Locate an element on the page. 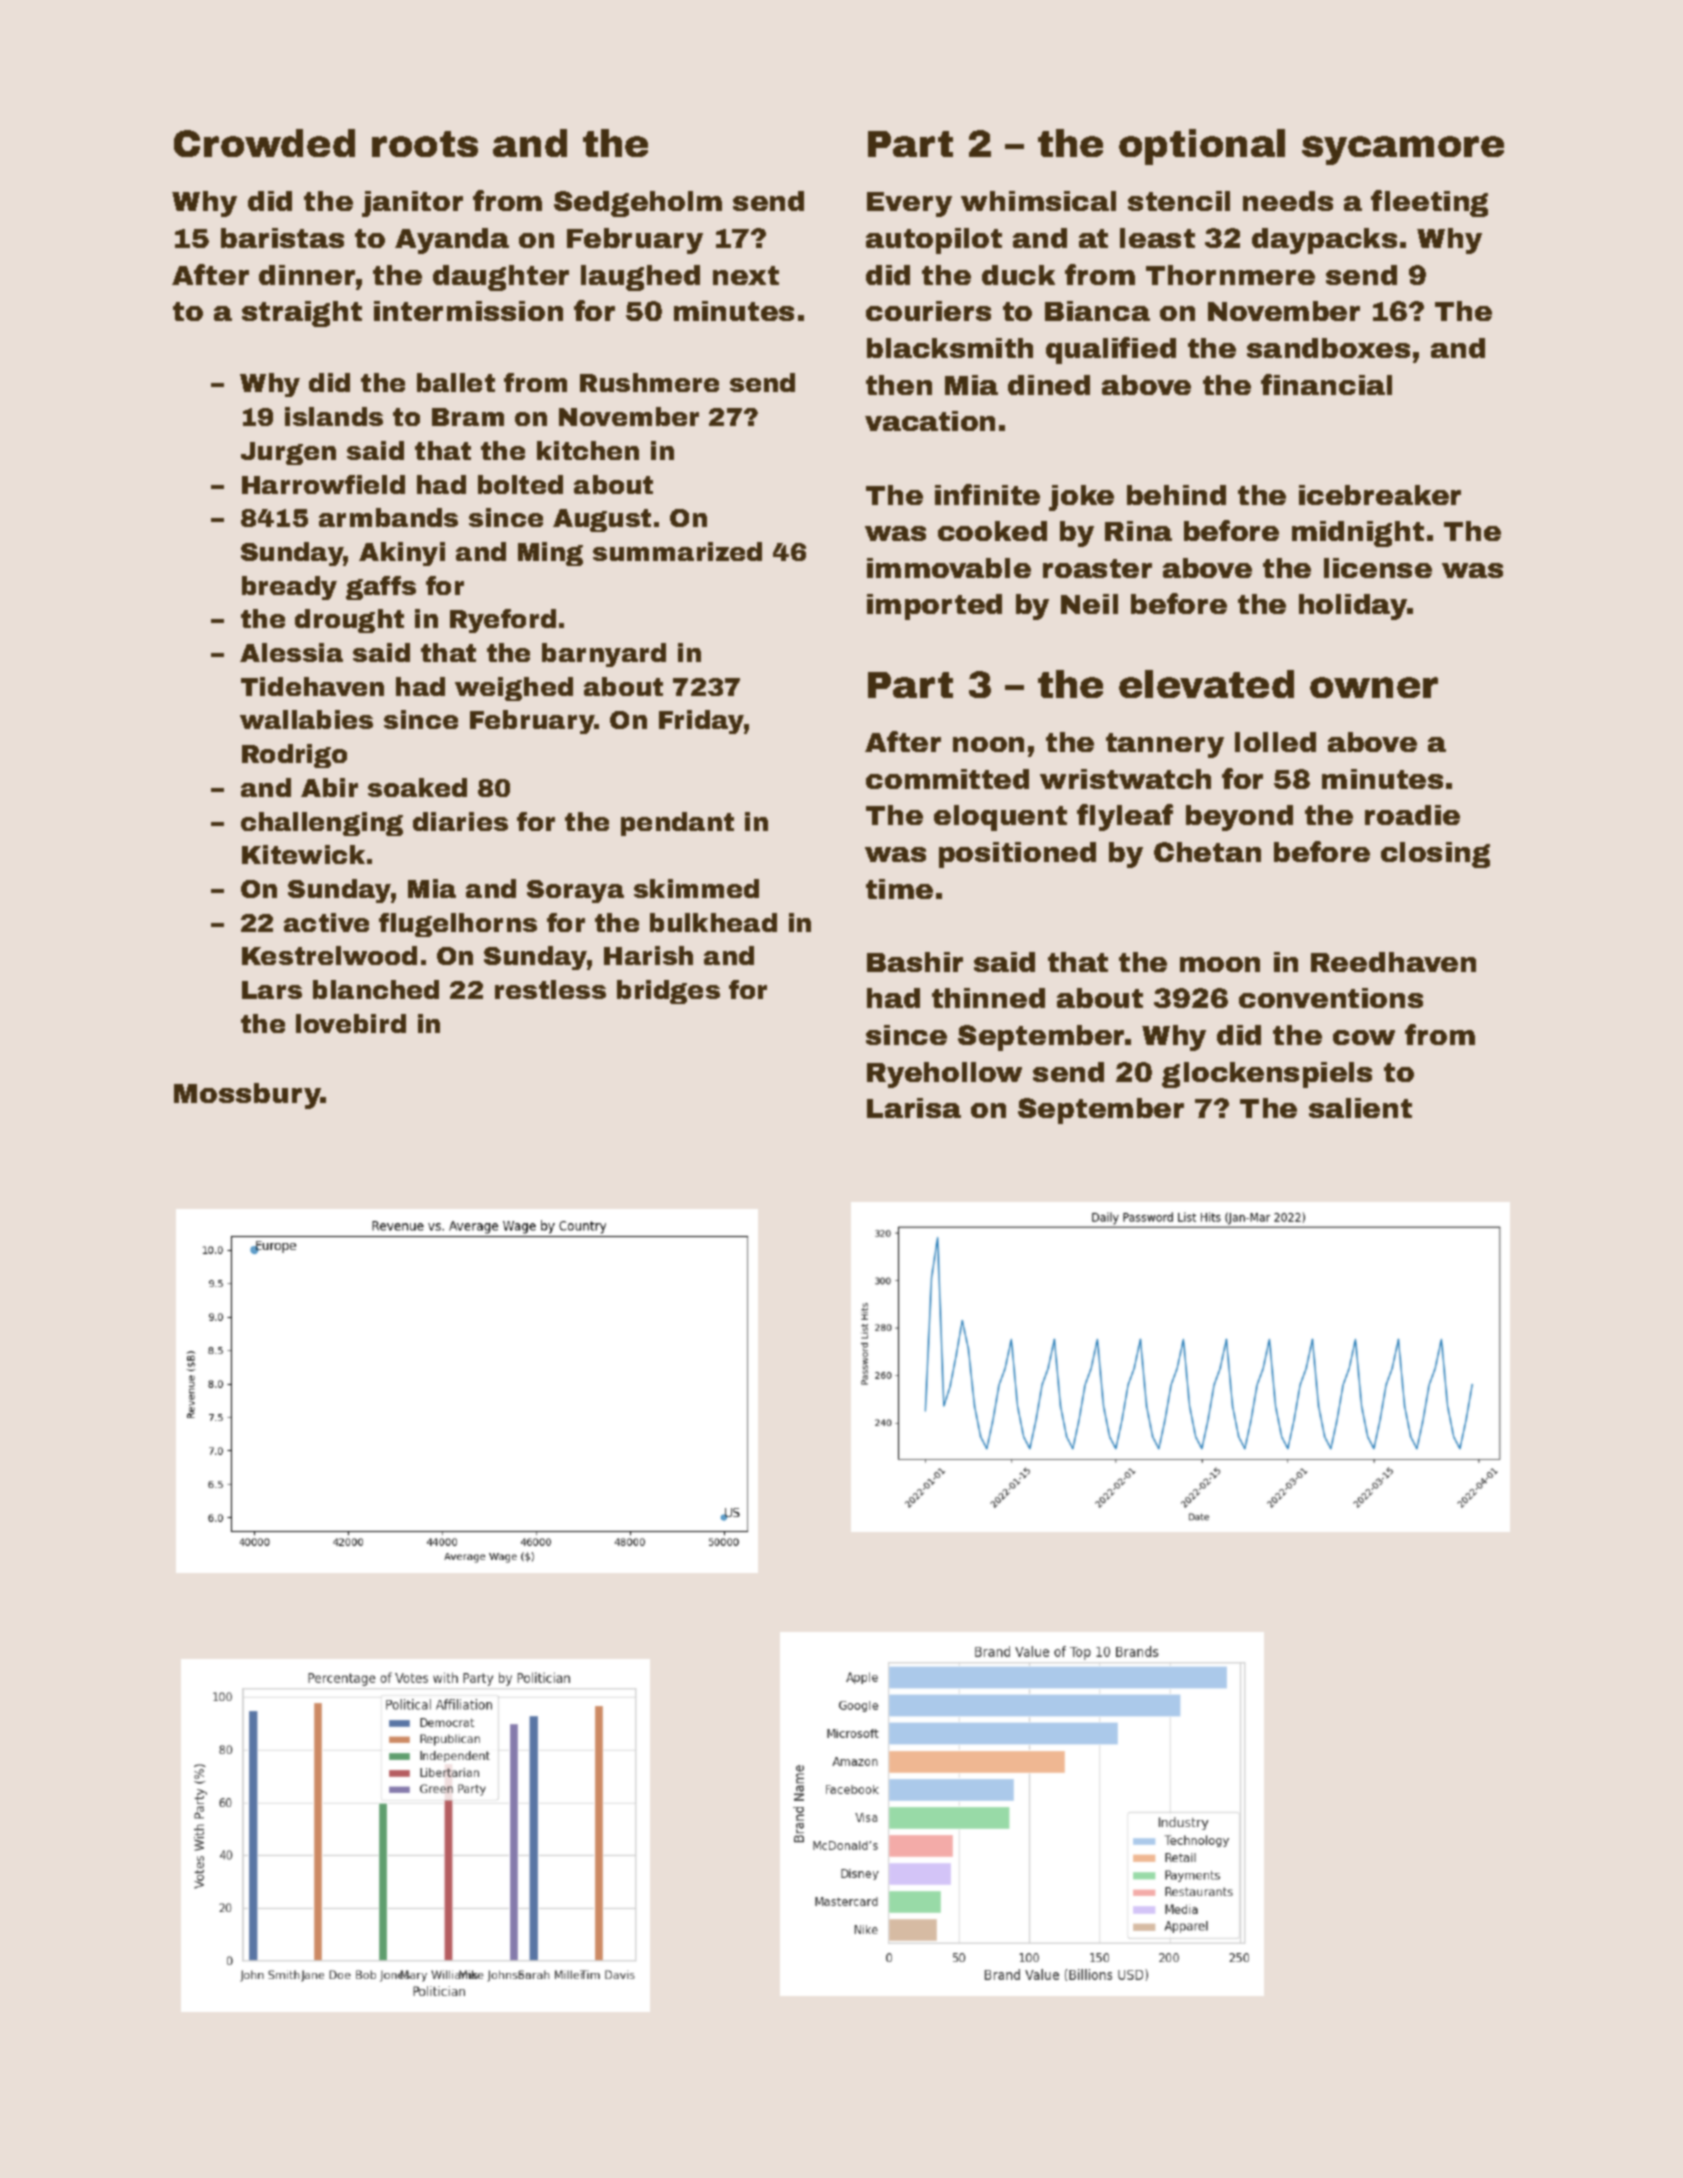 The height and width of the document is (2178, 1683). roots is located at coordinates (425, 144).
